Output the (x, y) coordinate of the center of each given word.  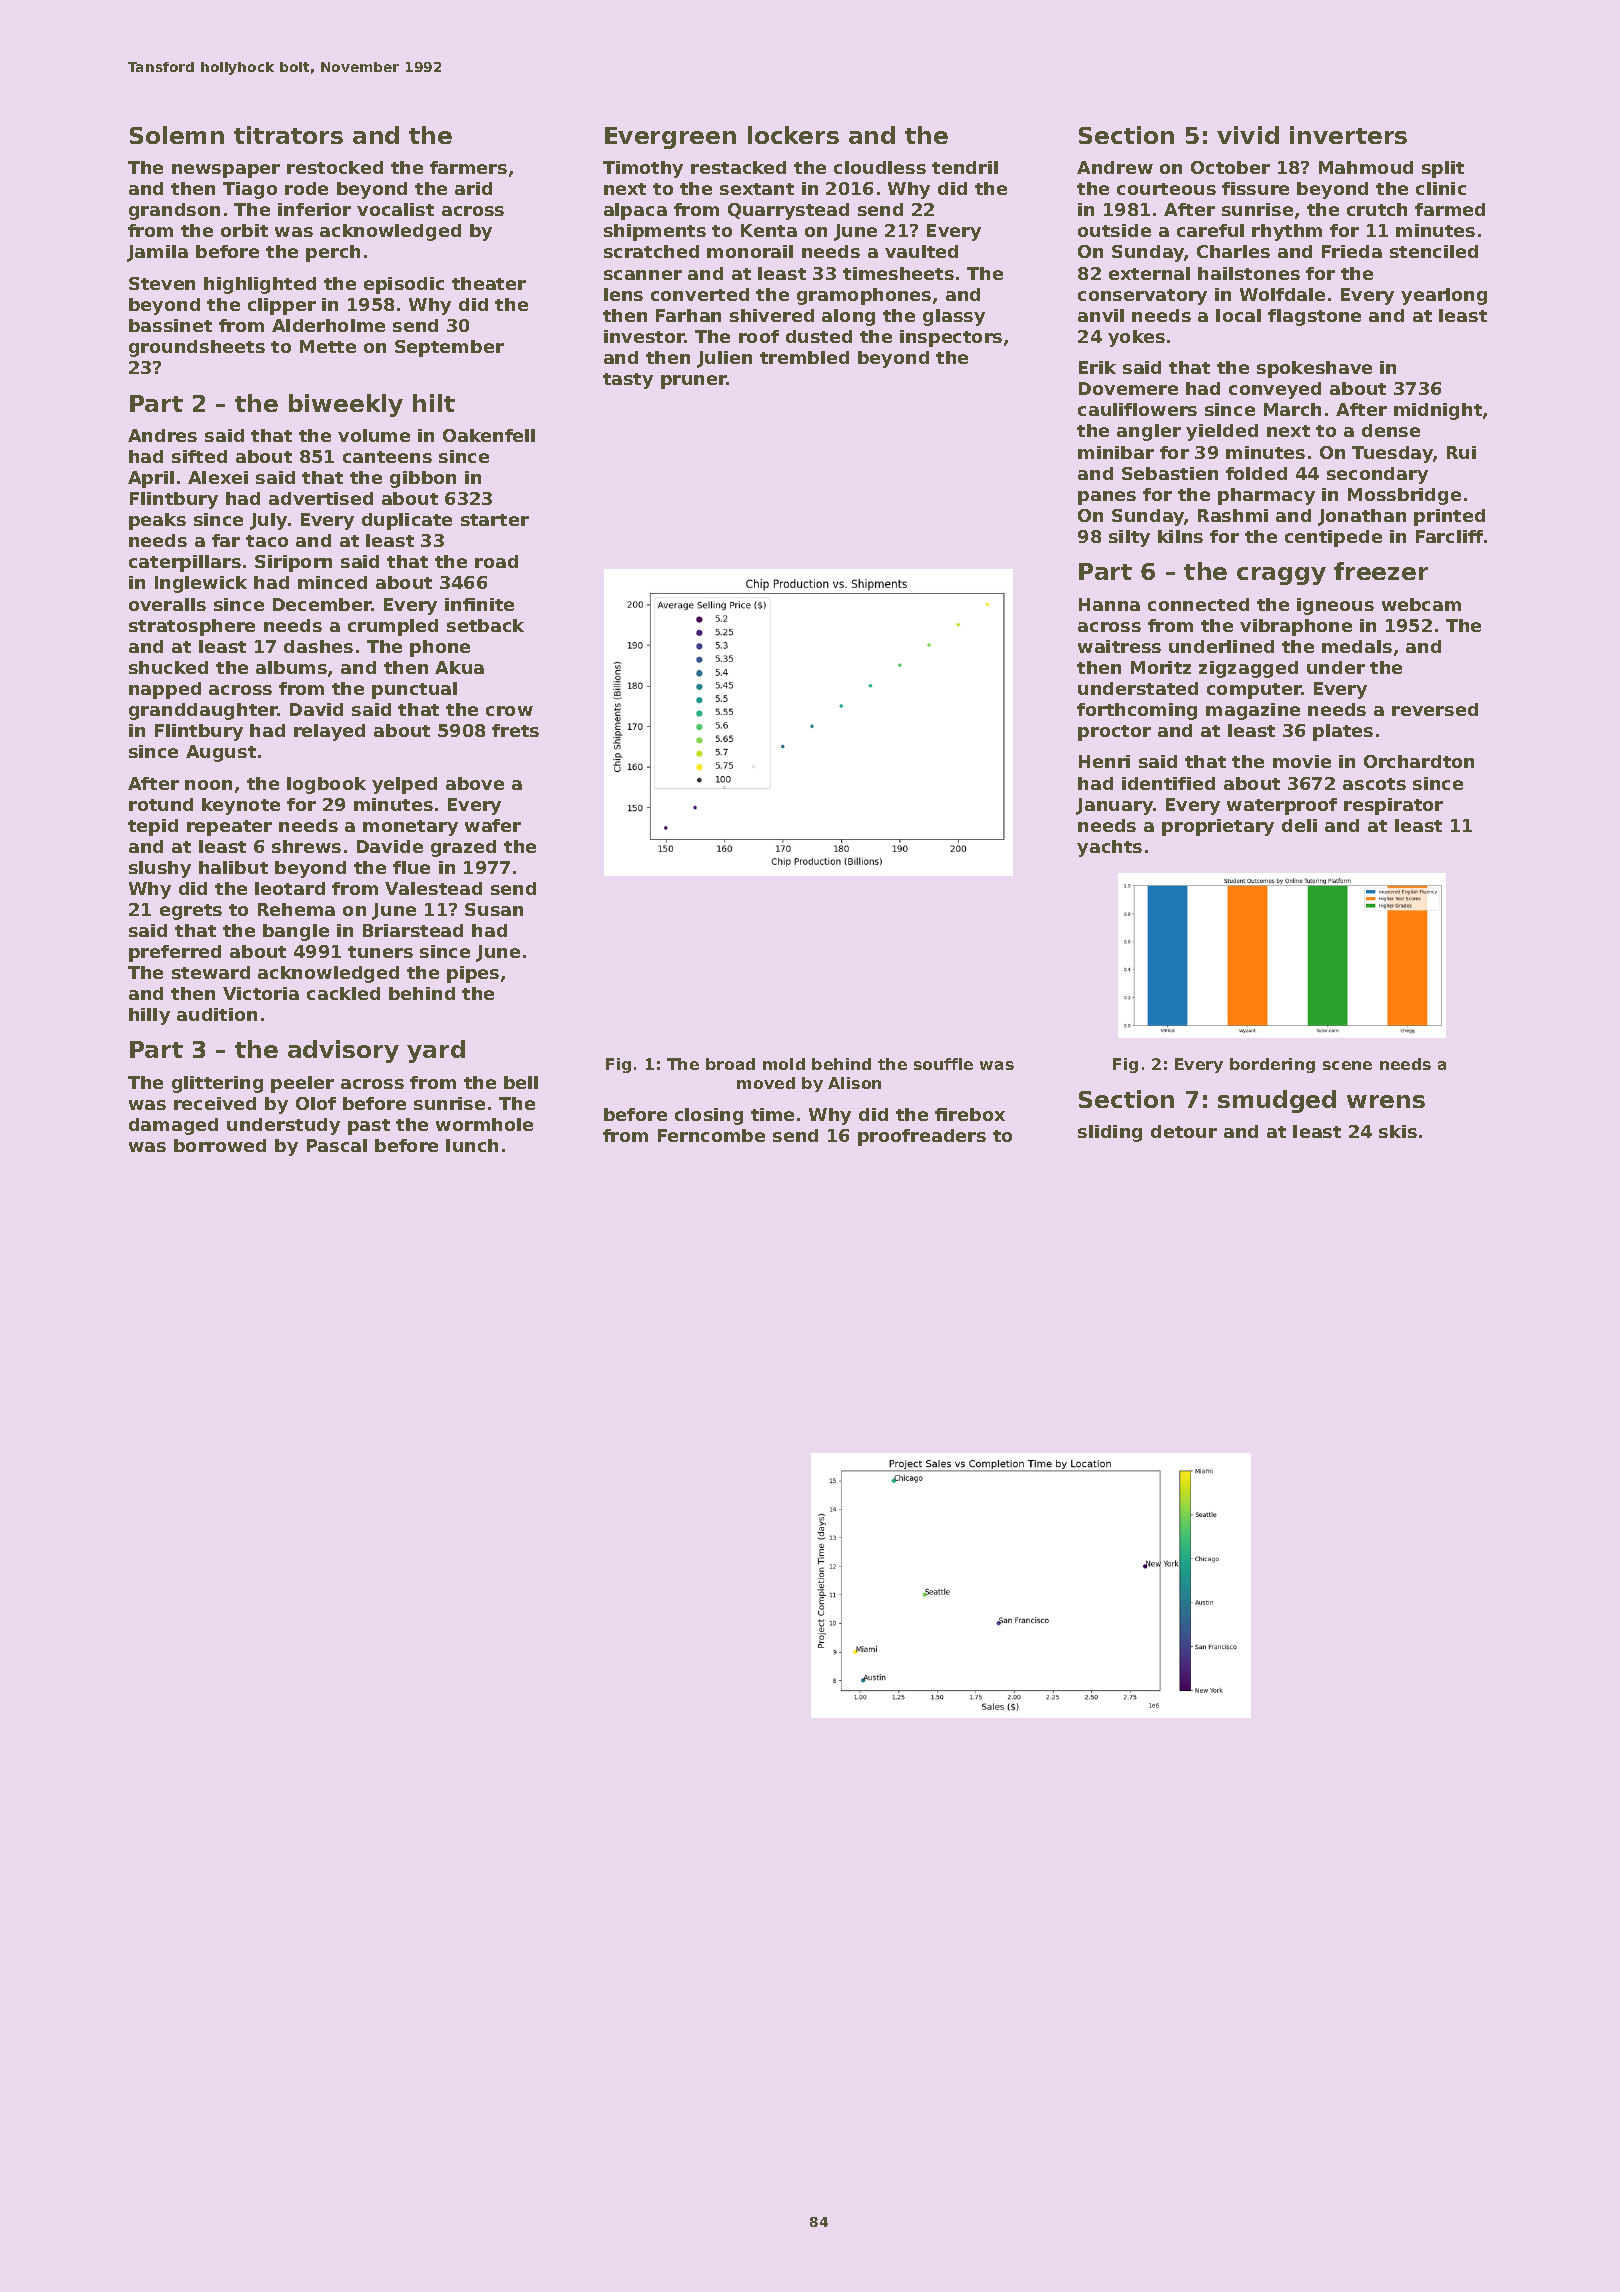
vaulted (921, 251)
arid (473, 188)
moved (766, 1083)
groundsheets (197, 348)
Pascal (337, 1145)
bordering (1272, 1065)
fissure (1255, 188)
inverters (1348, 135)
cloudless (880, 167)
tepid (153, 827)
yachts (1109, 848)
